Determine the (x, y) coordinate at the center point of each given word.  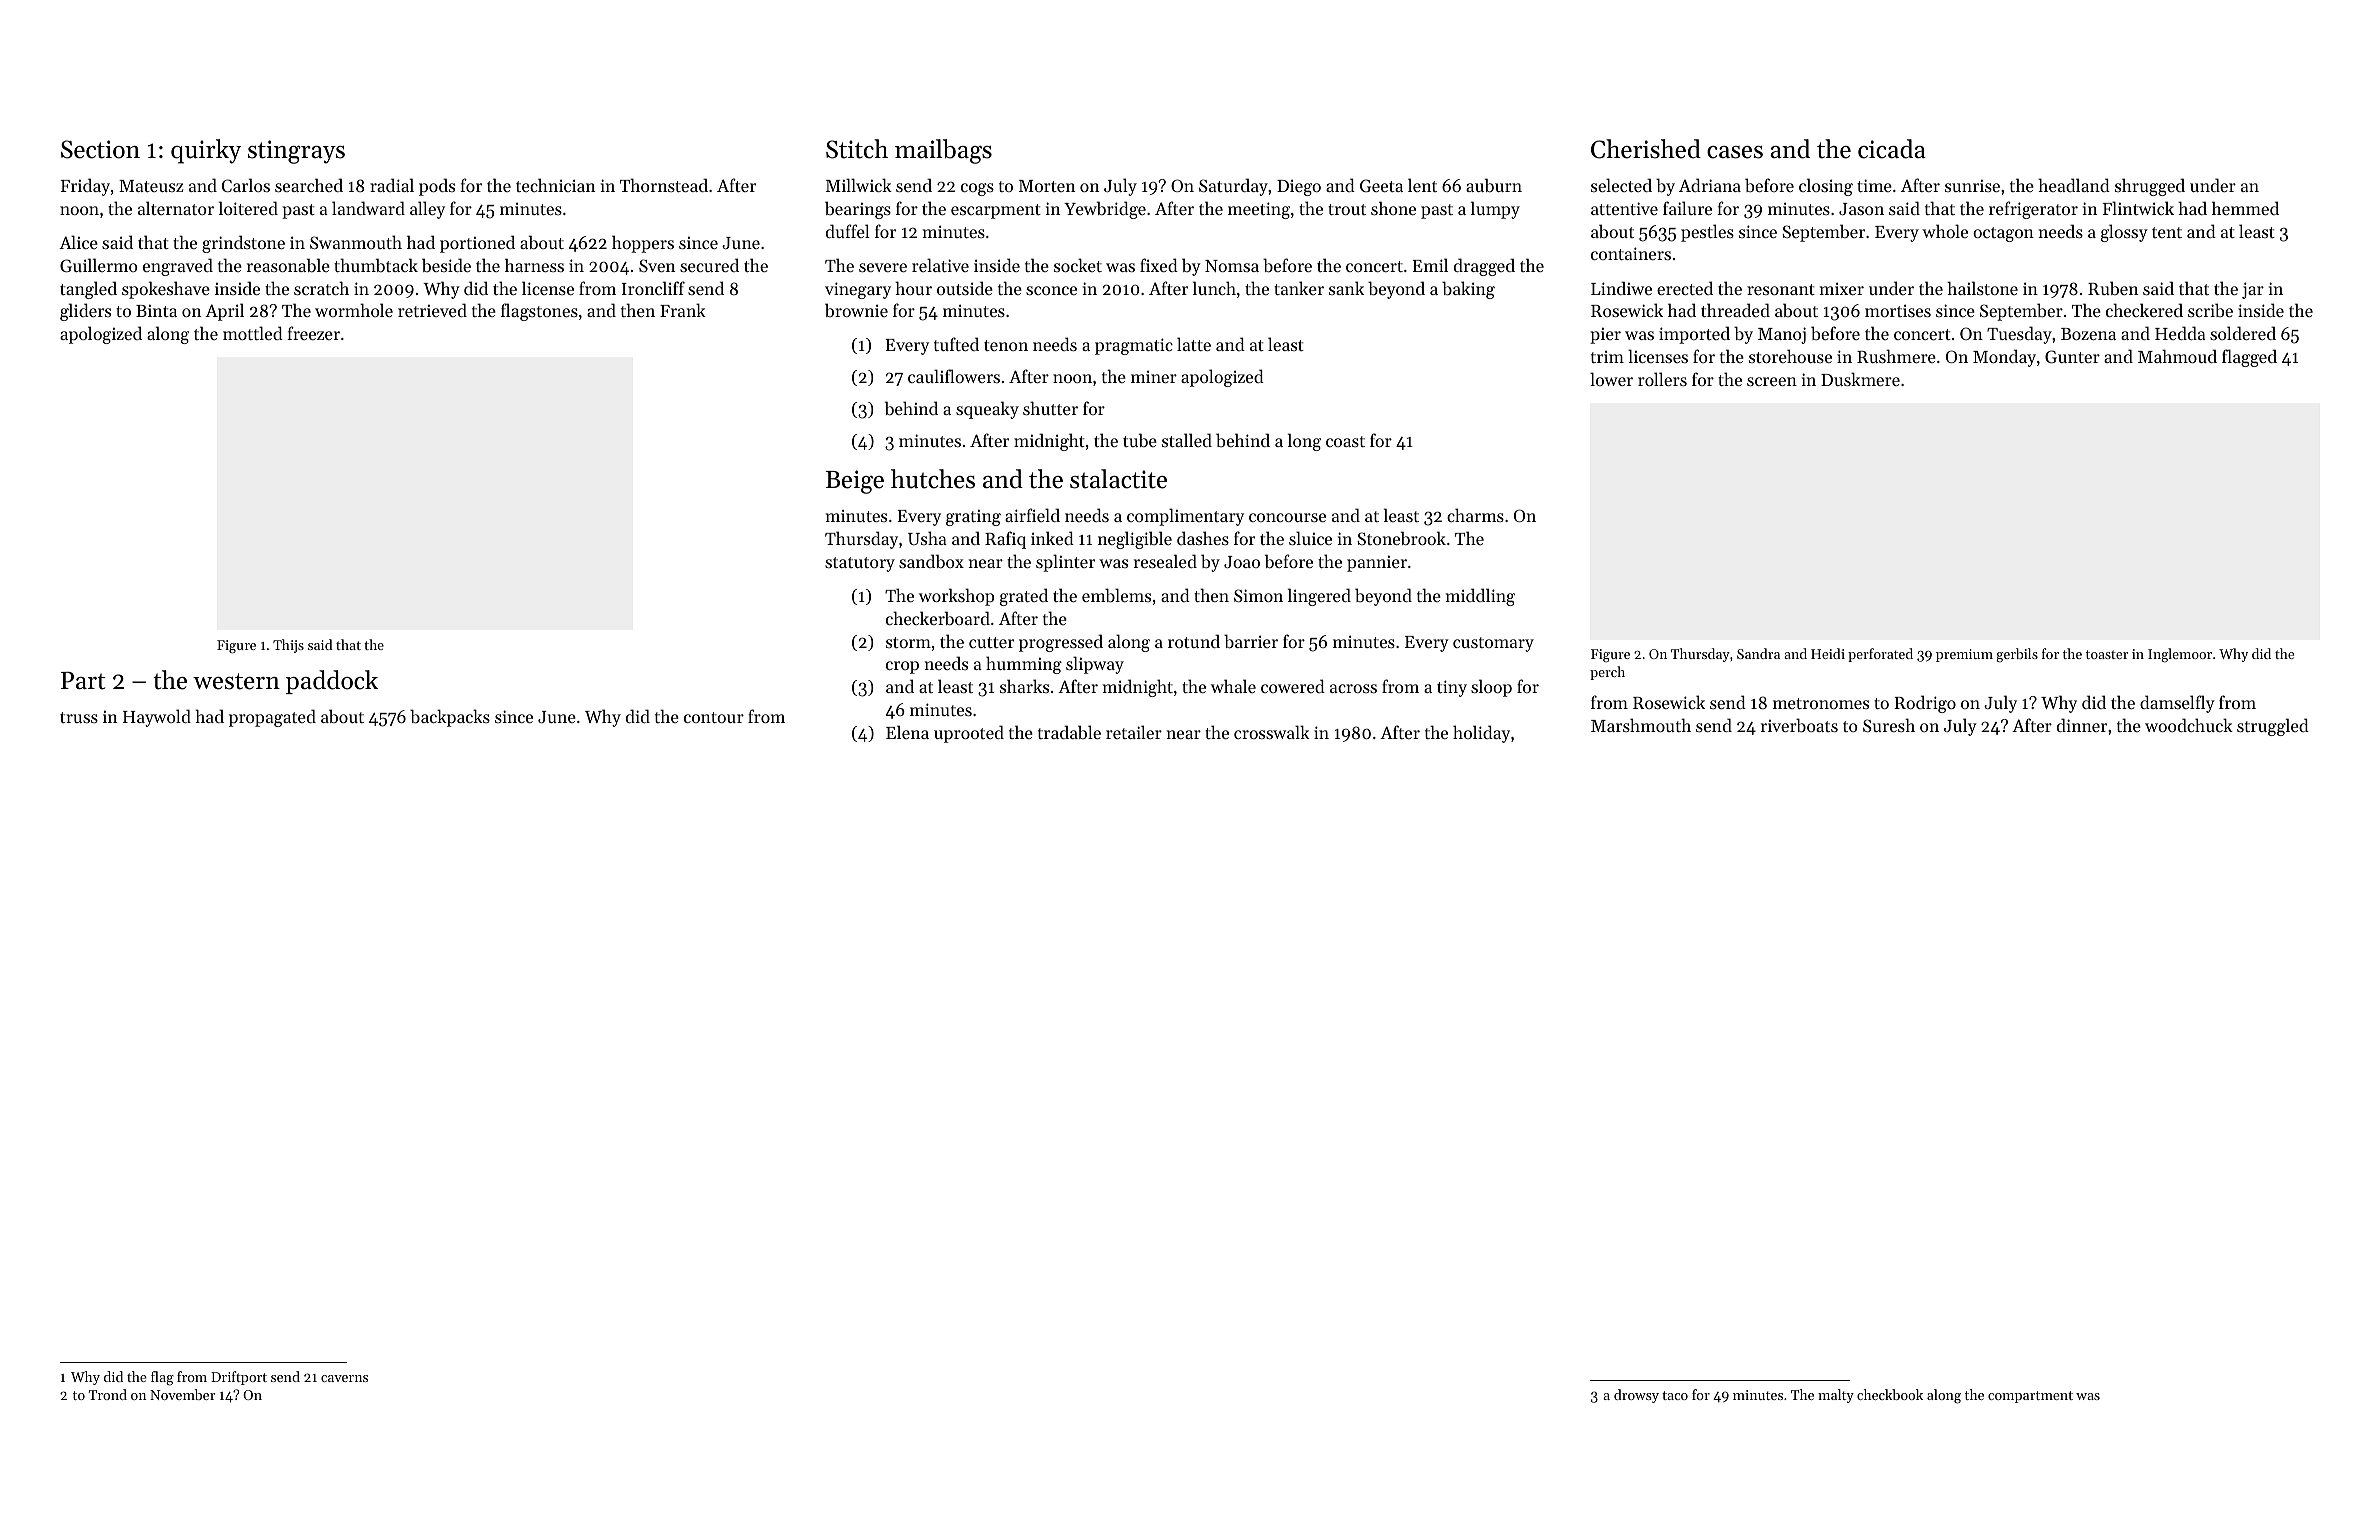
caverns (344, 1378)
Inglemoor (2180, 655)
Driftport (239, 1378)
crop (902, 667)
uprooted (969, 734)
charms (1475, 515)
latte (1194, 344)
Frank (683, 310)
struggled (2273, 727)
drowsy (1636, 1396)
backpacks (450, 718)
